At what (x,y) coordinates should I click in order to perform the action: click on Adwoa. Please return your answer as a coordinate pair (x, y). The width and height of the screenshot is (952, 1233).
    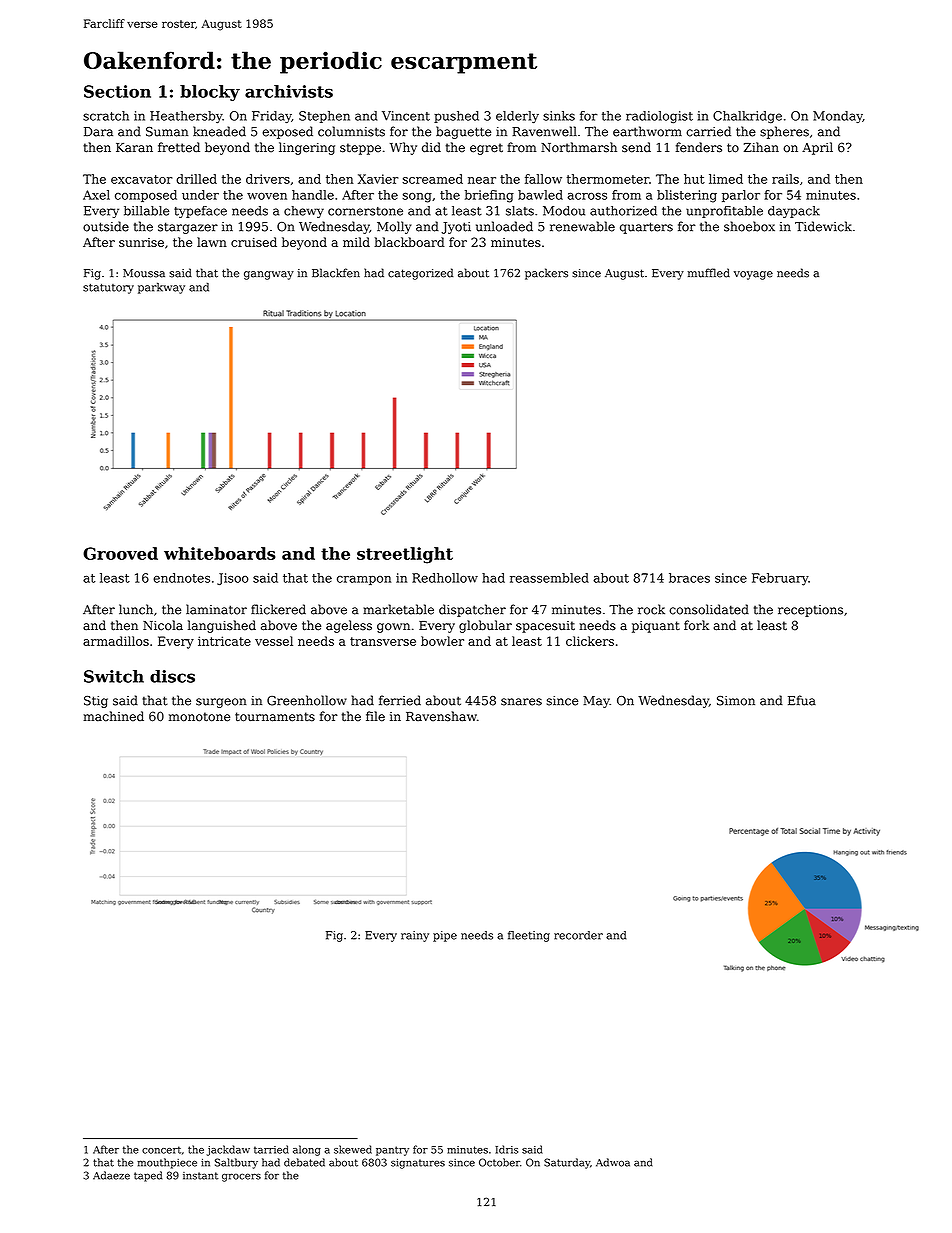
    Looking at the image, I should click on (613, 1162).
